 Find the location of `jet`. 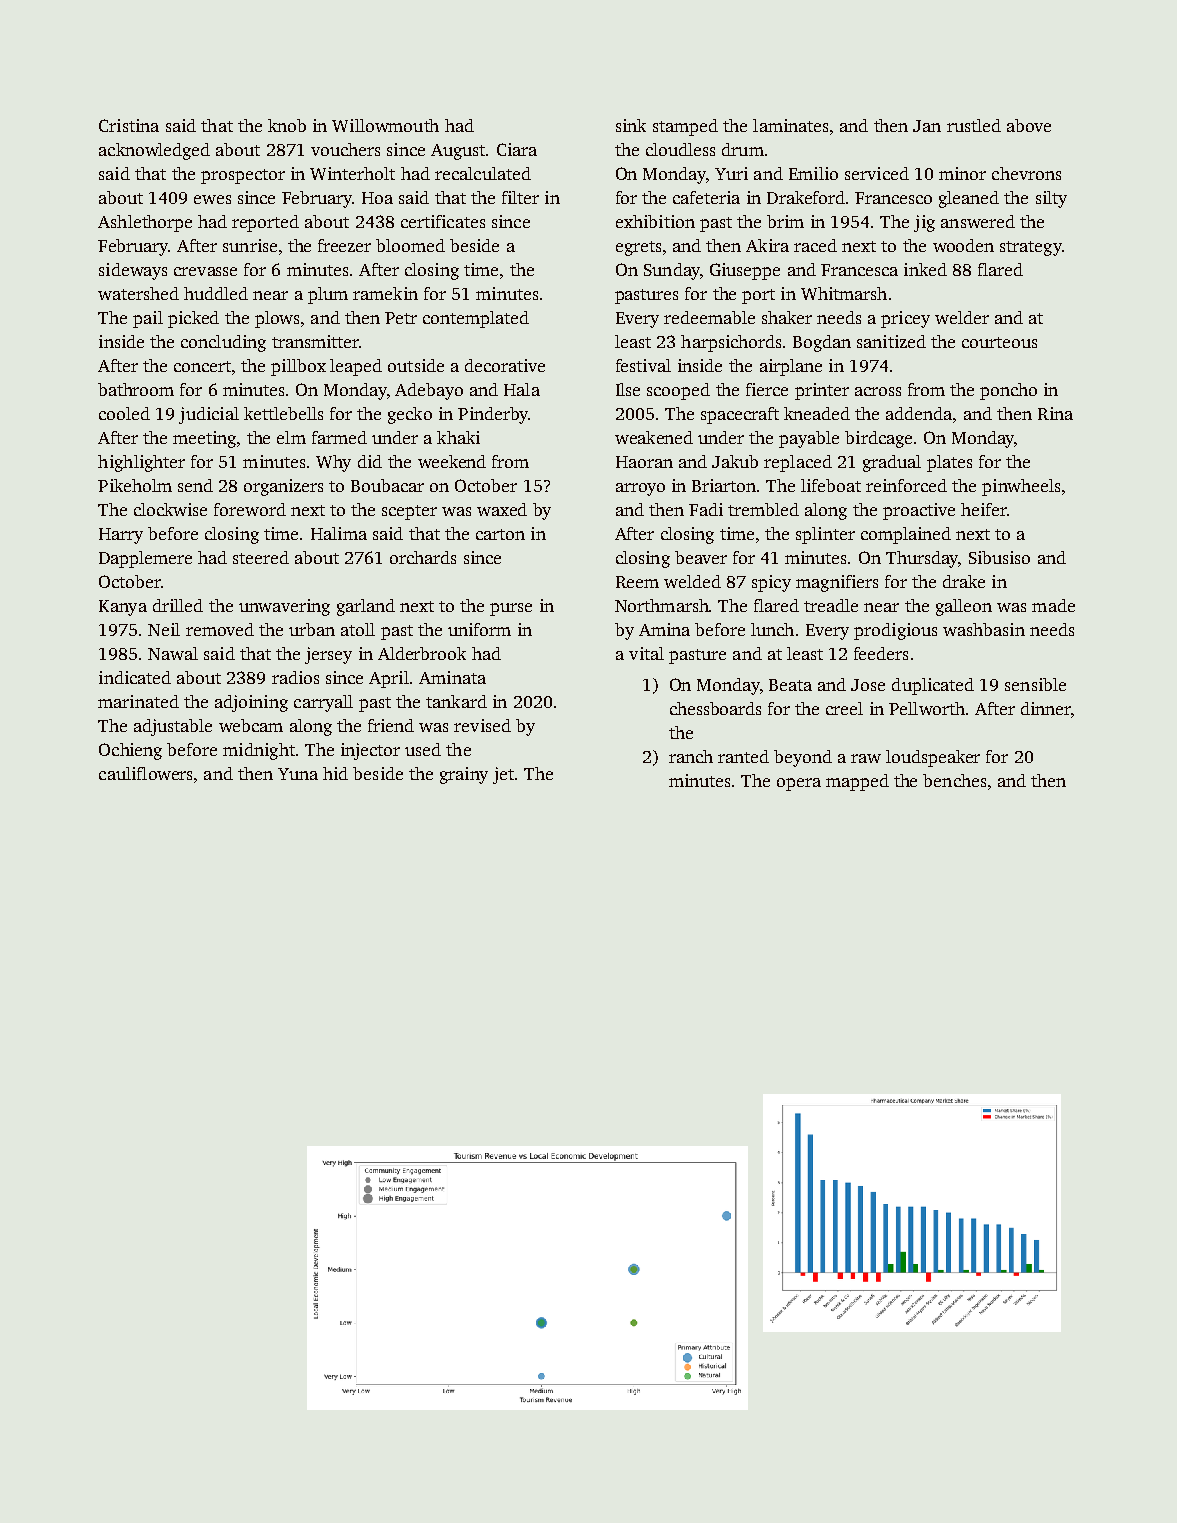

jet is located at coordinates (503, 775).
